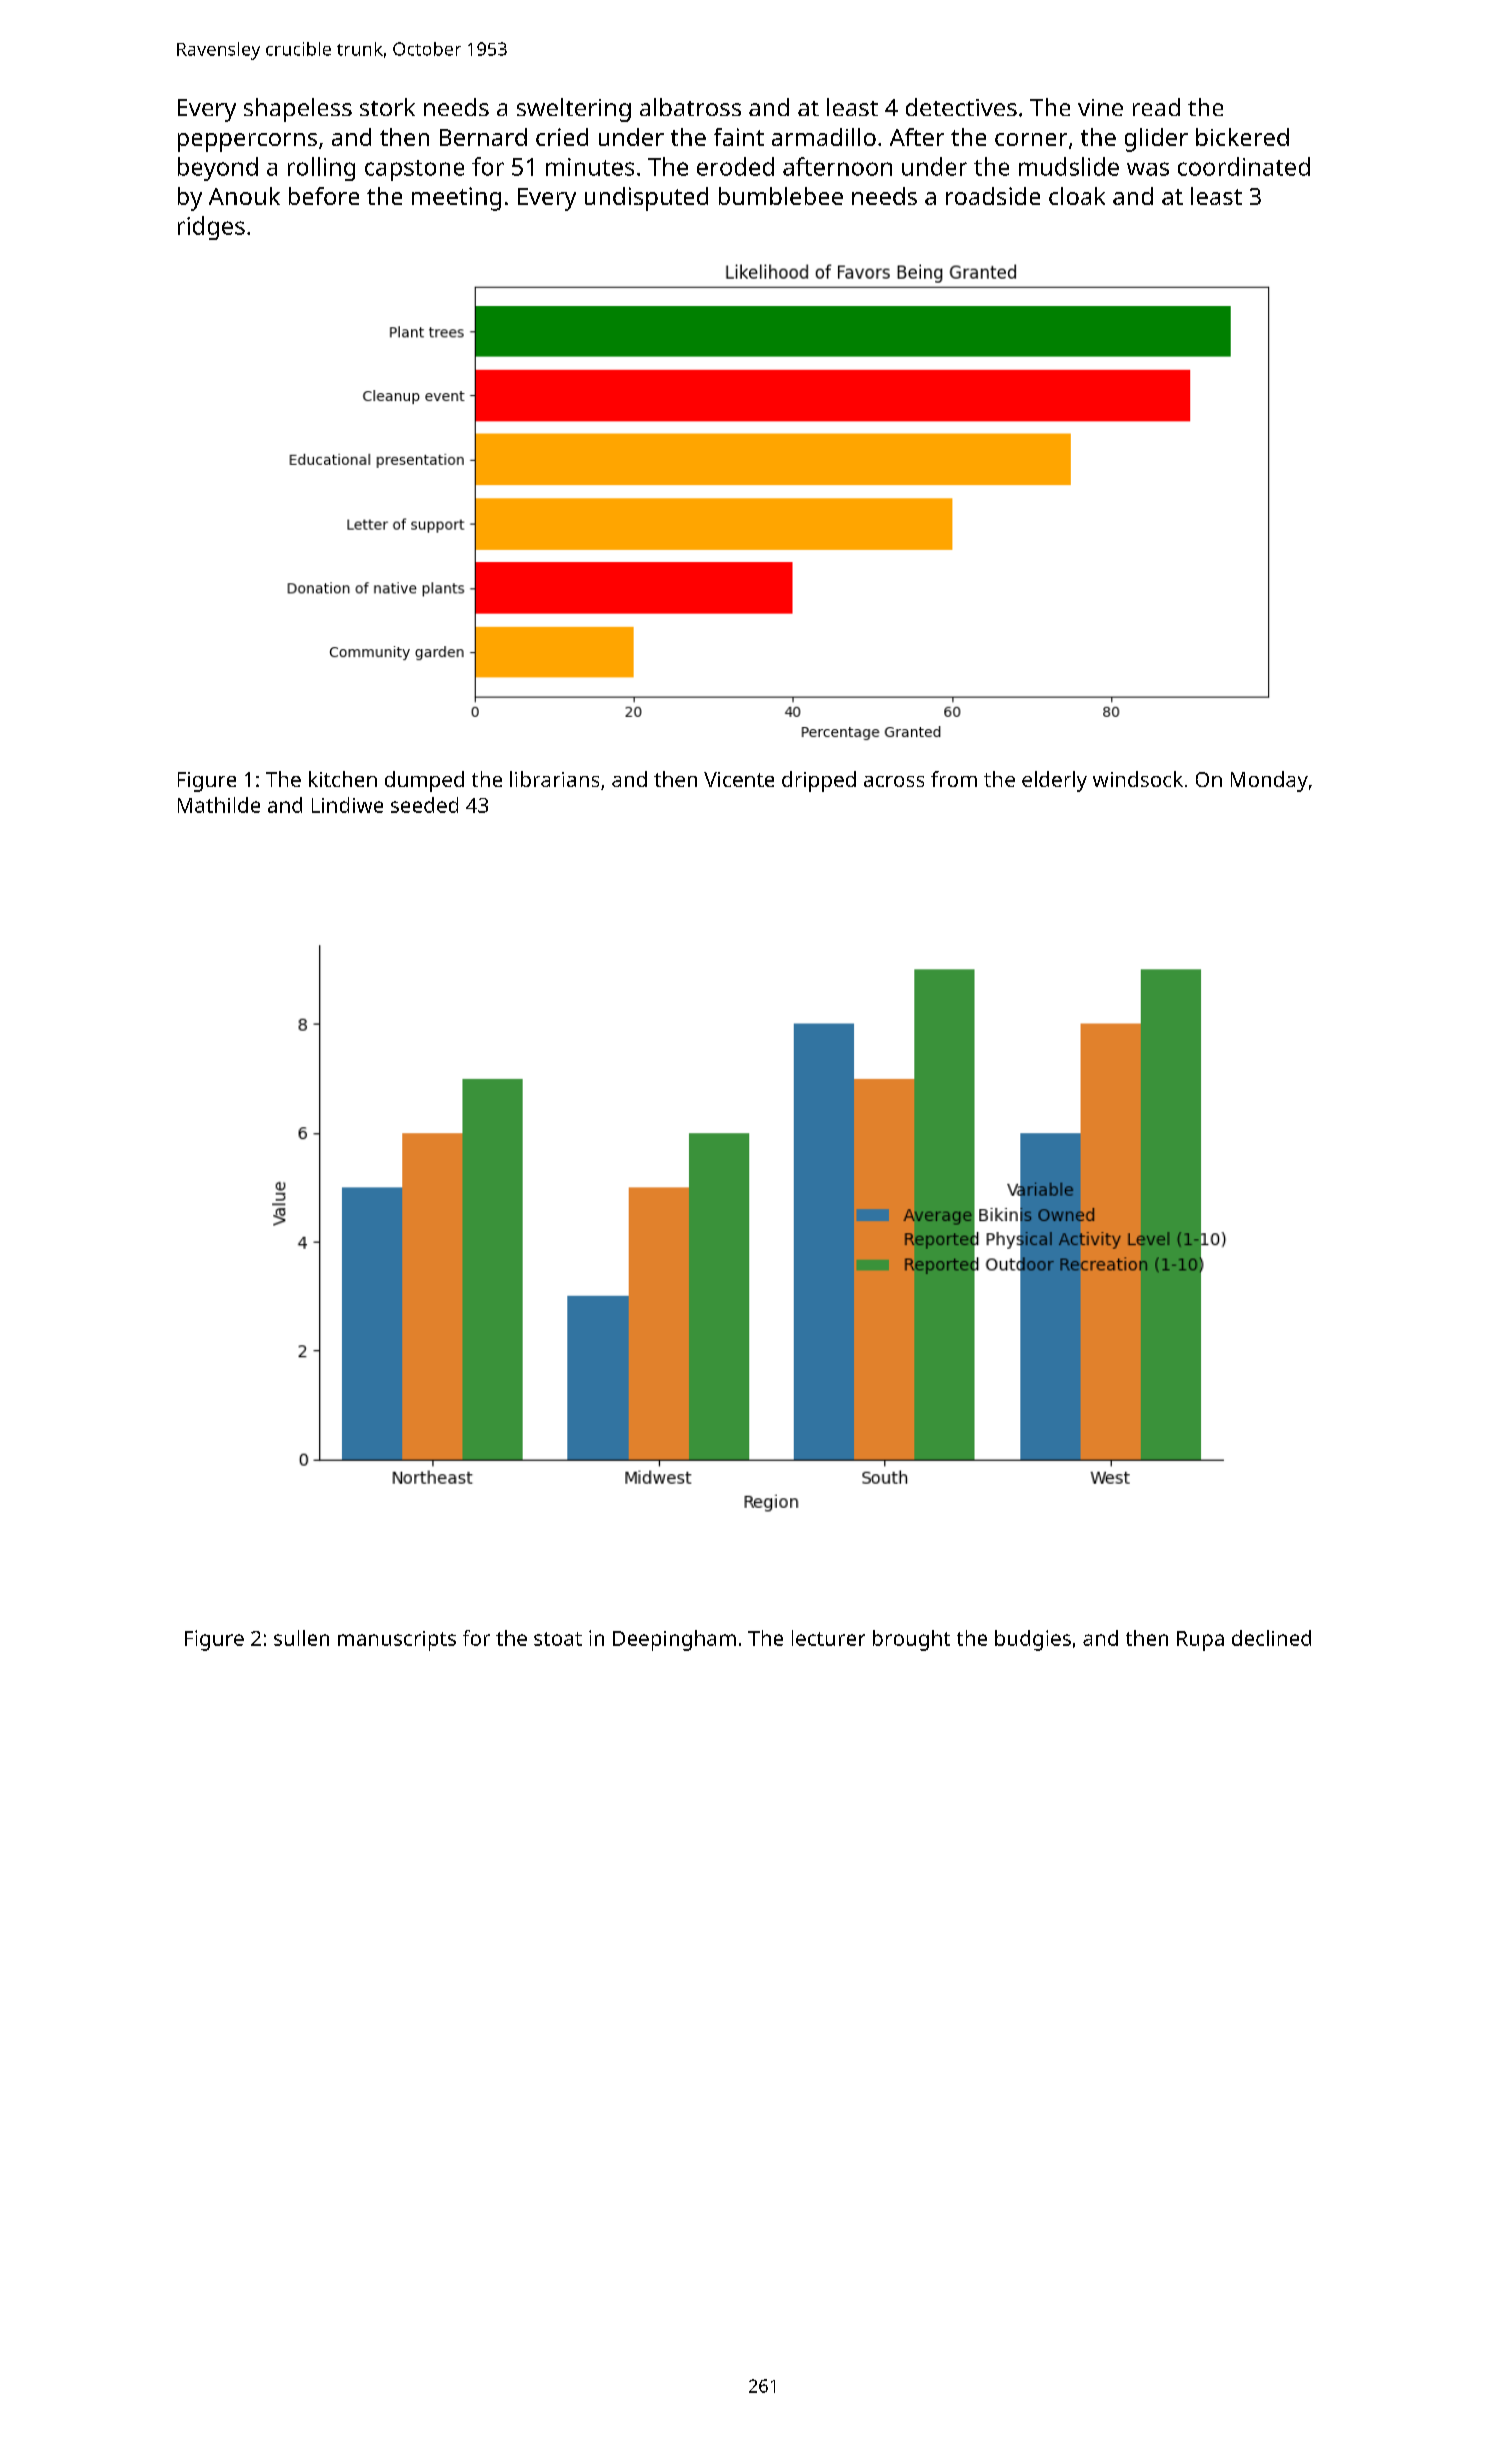 The height and width of the screenshot is (2464, 1496). What do you see at coordinates (347, 805) in the screenshot?
I see `Lindiwe` at bounding box center [347, 805].
